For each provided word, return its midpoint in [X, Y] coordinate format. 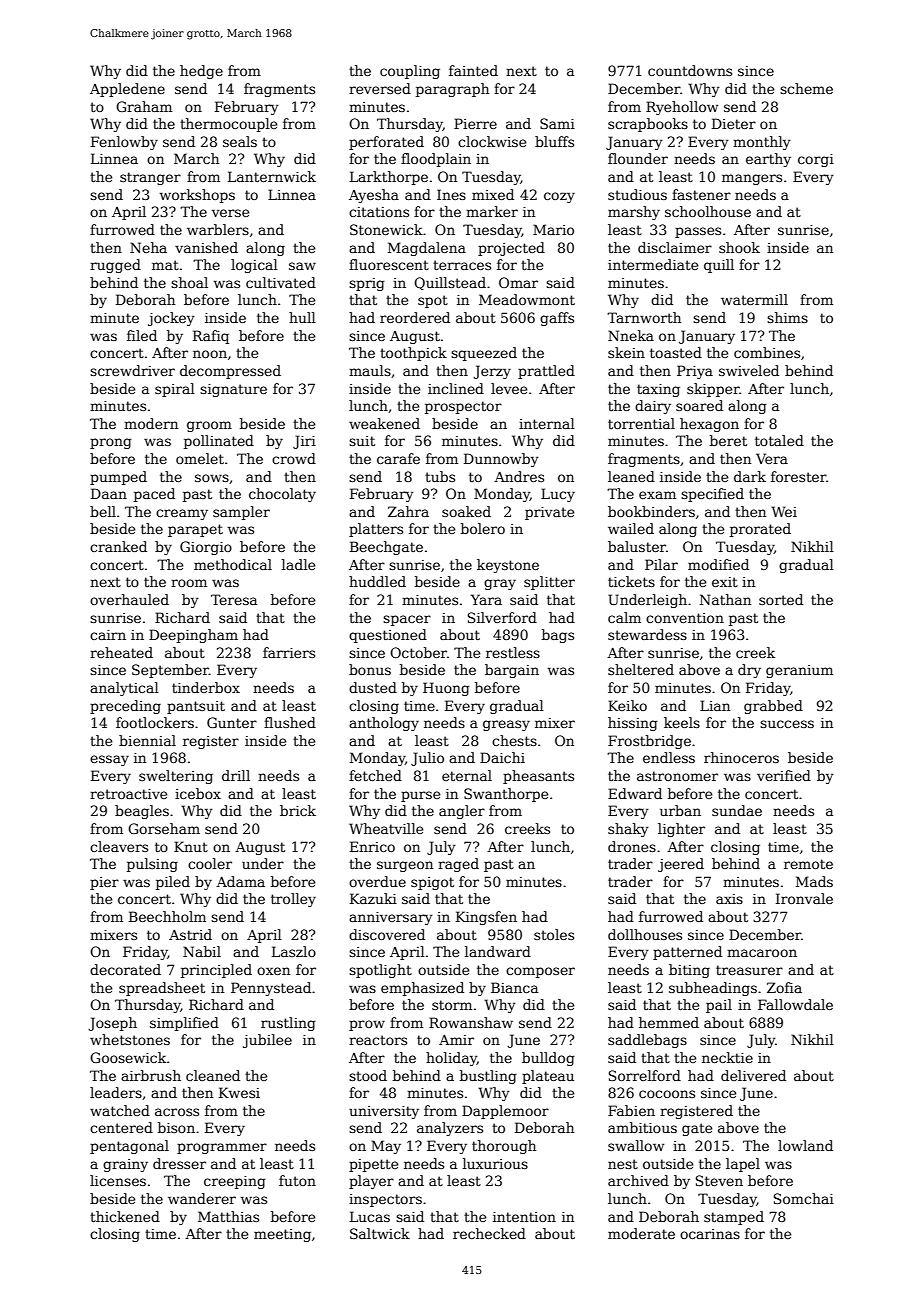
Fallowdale [795, 1004]
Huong [446, 689]
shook [739, 247]
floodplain [436, 160]
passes [698, 232]
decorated [125, 969]
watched [120, 1110]
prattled [546, 372]
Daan [109, 493]
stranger [150, 178]
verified [784, 775]
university [384, 1112]
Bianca [514, 987]
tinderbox [206, 687]
